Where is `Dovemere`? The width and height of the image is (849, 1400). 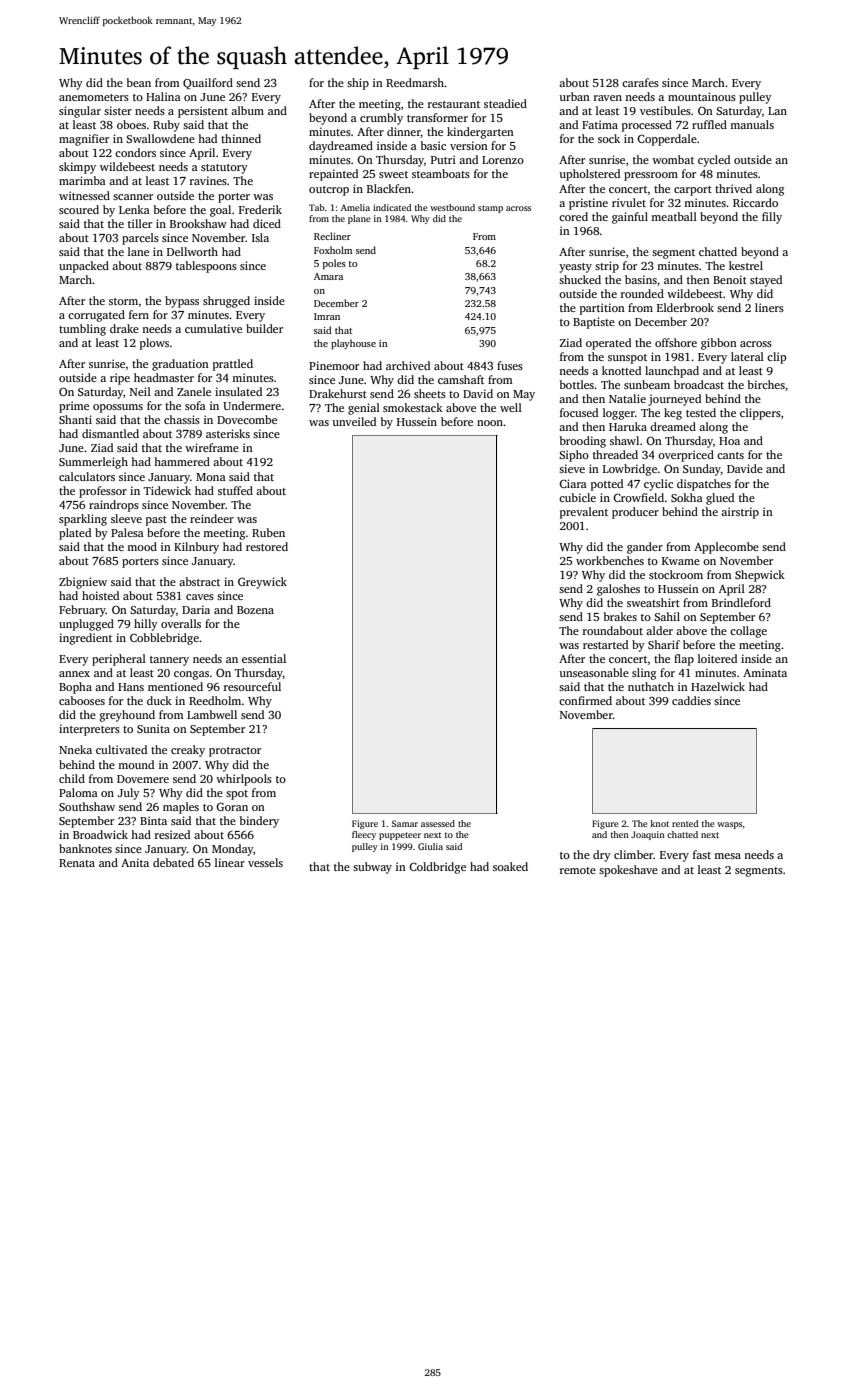
Dovemere is located at coordinates (143, 779).
